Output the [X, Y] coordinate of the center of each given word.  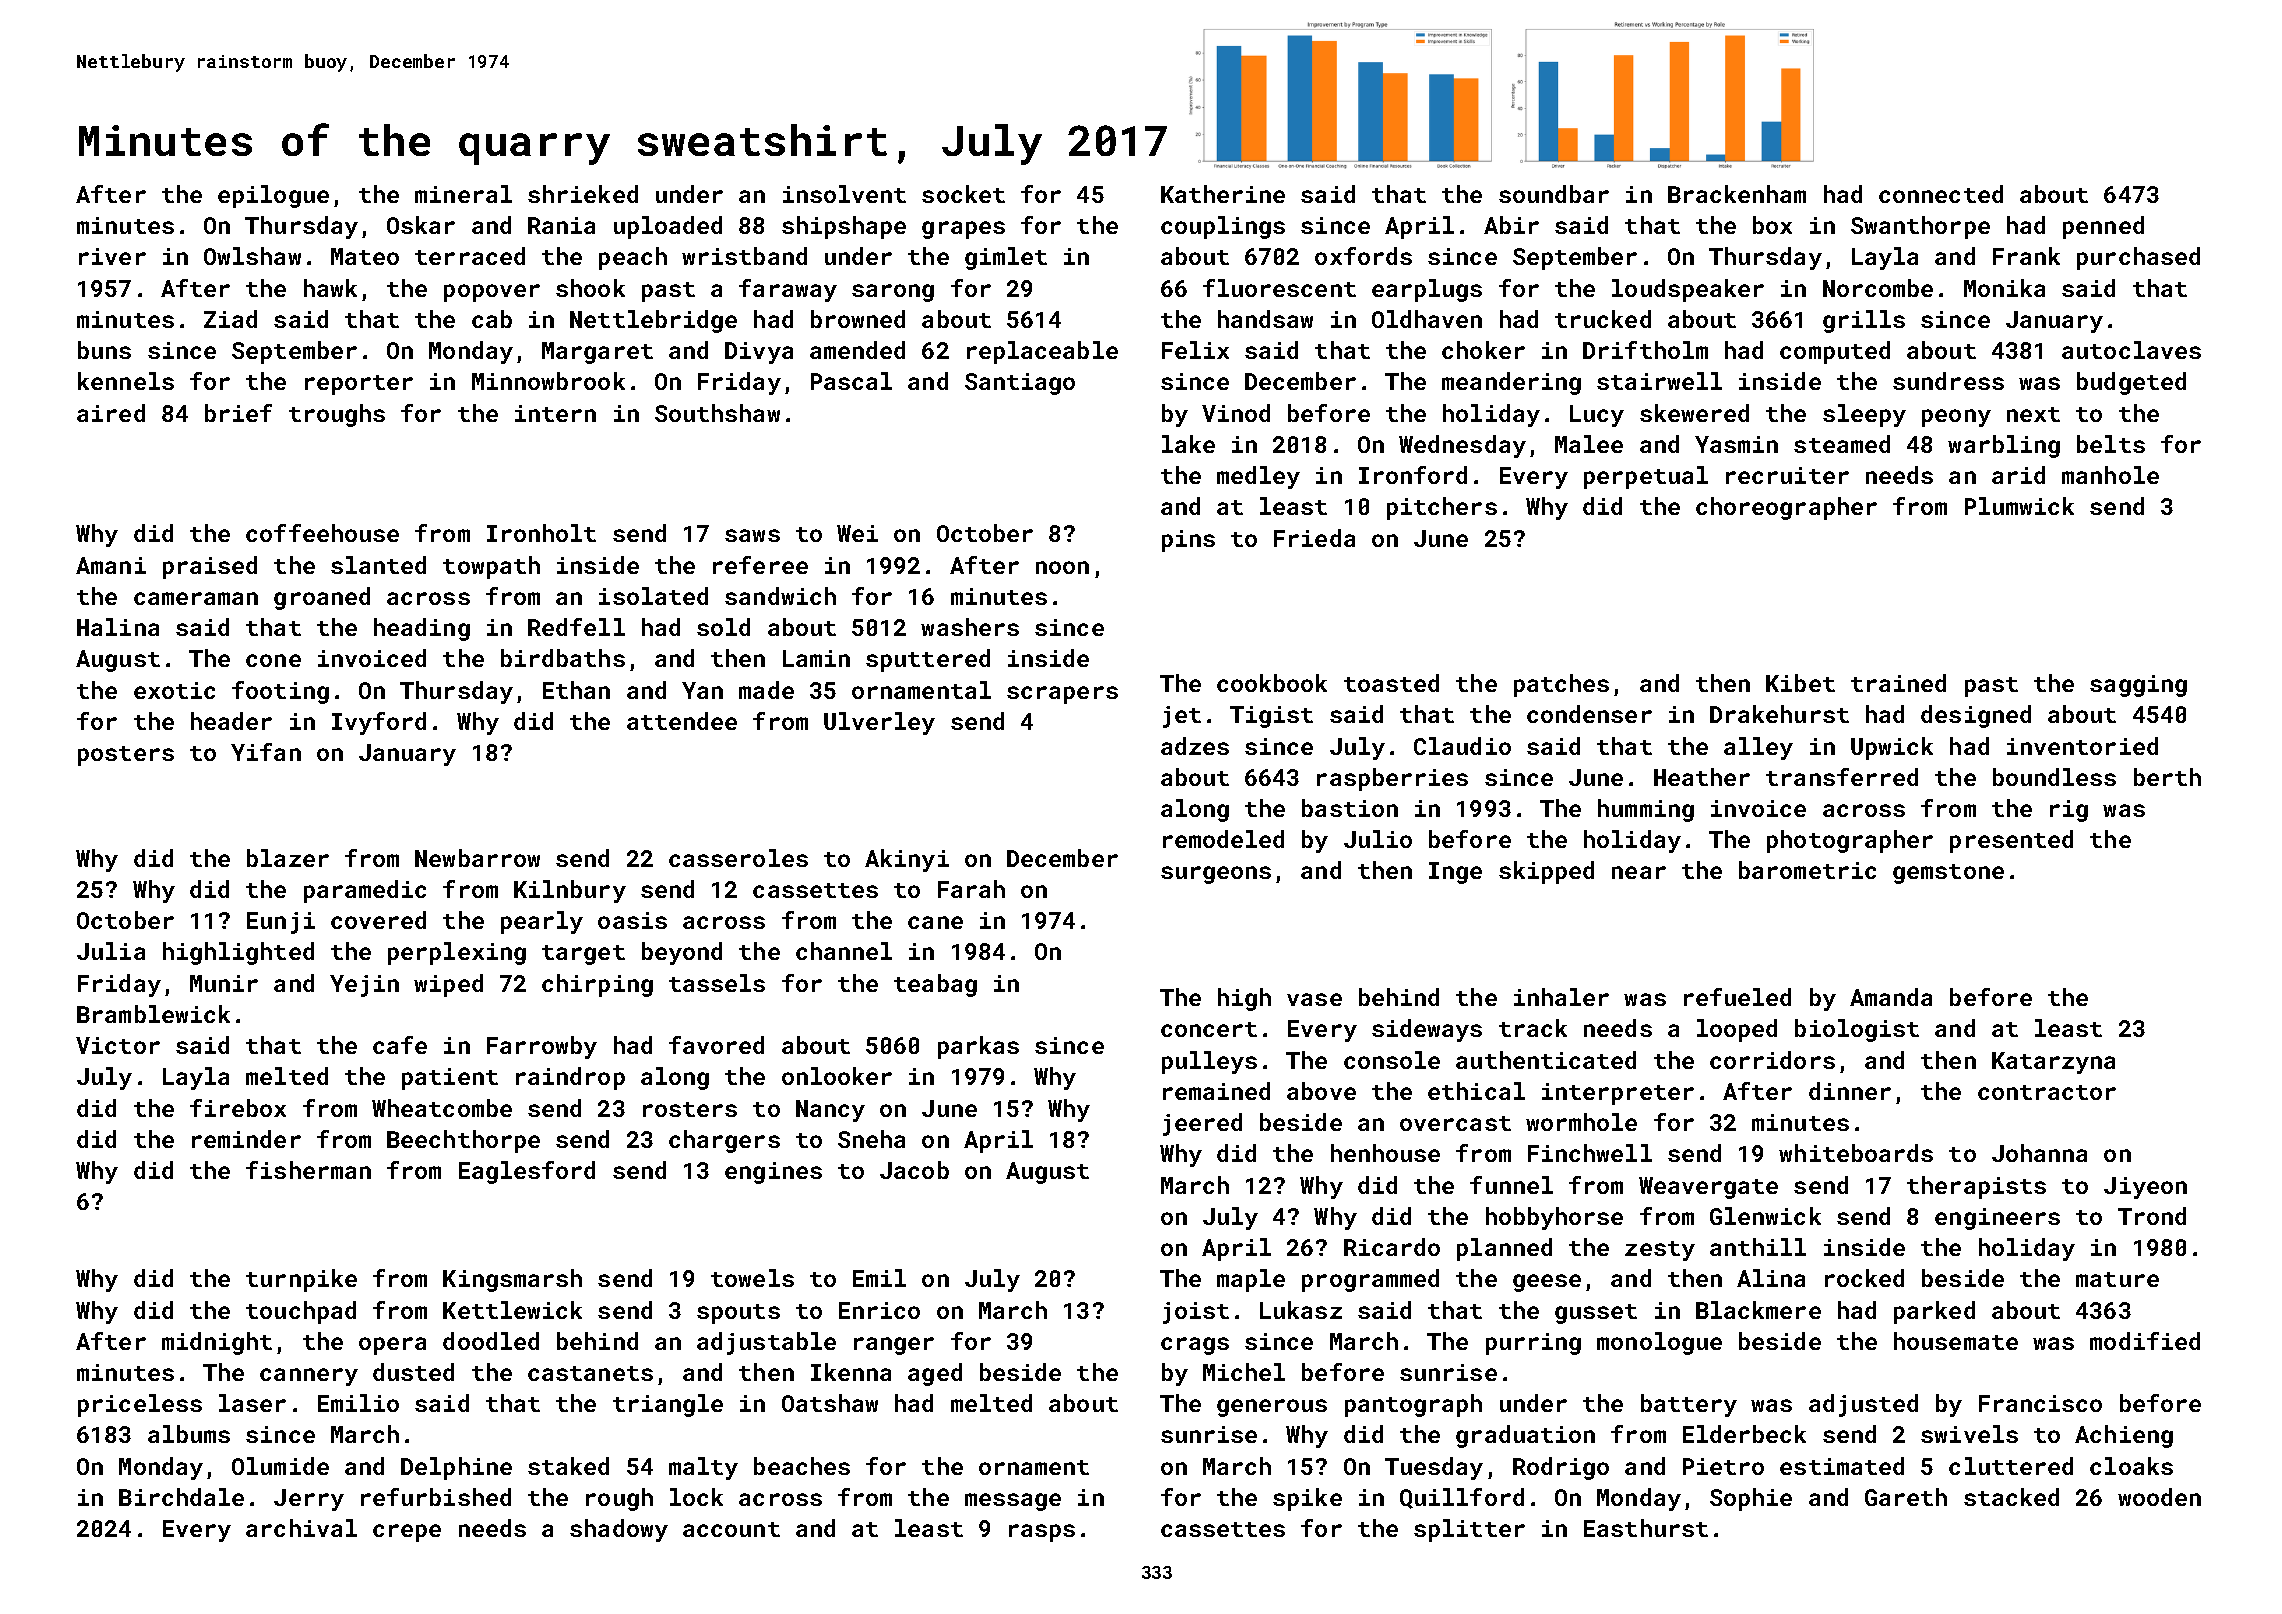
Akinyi [907, 860]
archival [301, 1528]
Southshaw [717, 413]
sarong [893, 293]
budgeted [2131, 383]
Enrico [879, 1310]
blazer [288, 858]
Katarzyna [2053, 1063]
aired [111, 413]
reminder [246, 1139]
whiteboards [1856, 1153]
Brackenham [1737, 194]
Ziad [230, 319]
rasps [1042, 1533]
